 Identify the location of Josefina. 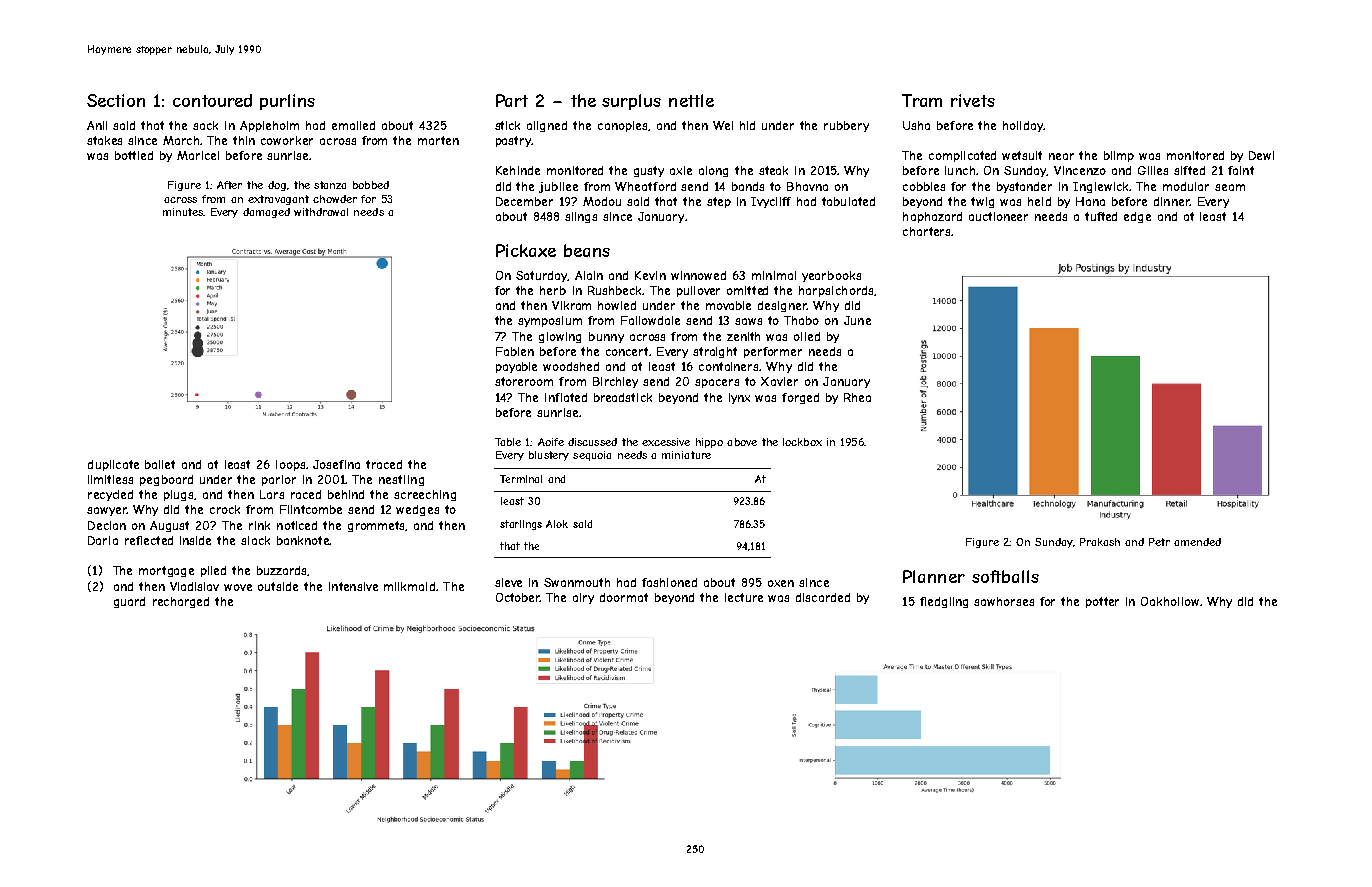
(336, 464).
